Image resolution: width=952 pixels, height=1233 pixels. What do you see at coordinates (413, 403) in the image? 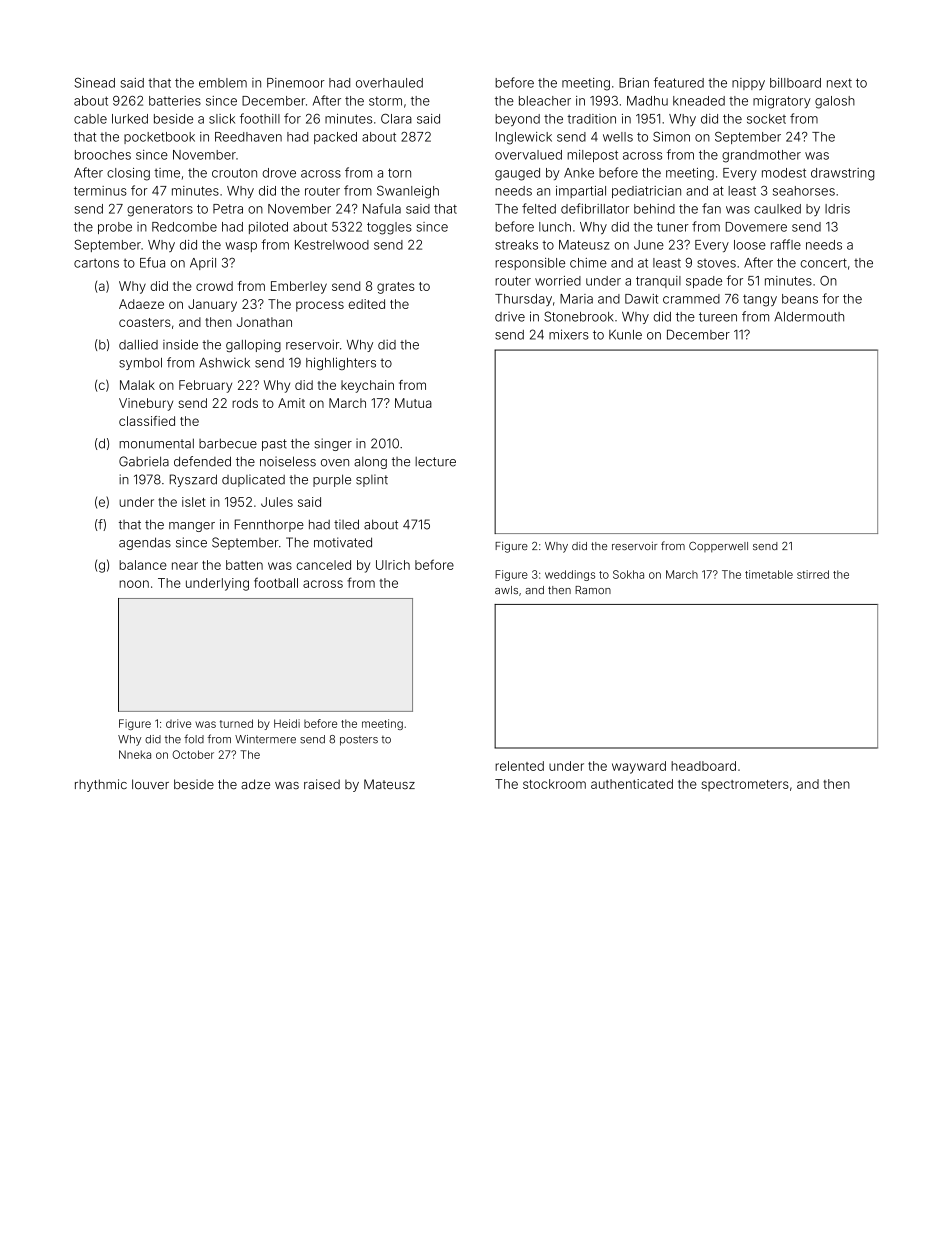
I see `Mutua` at bounding box center [413, 403].
